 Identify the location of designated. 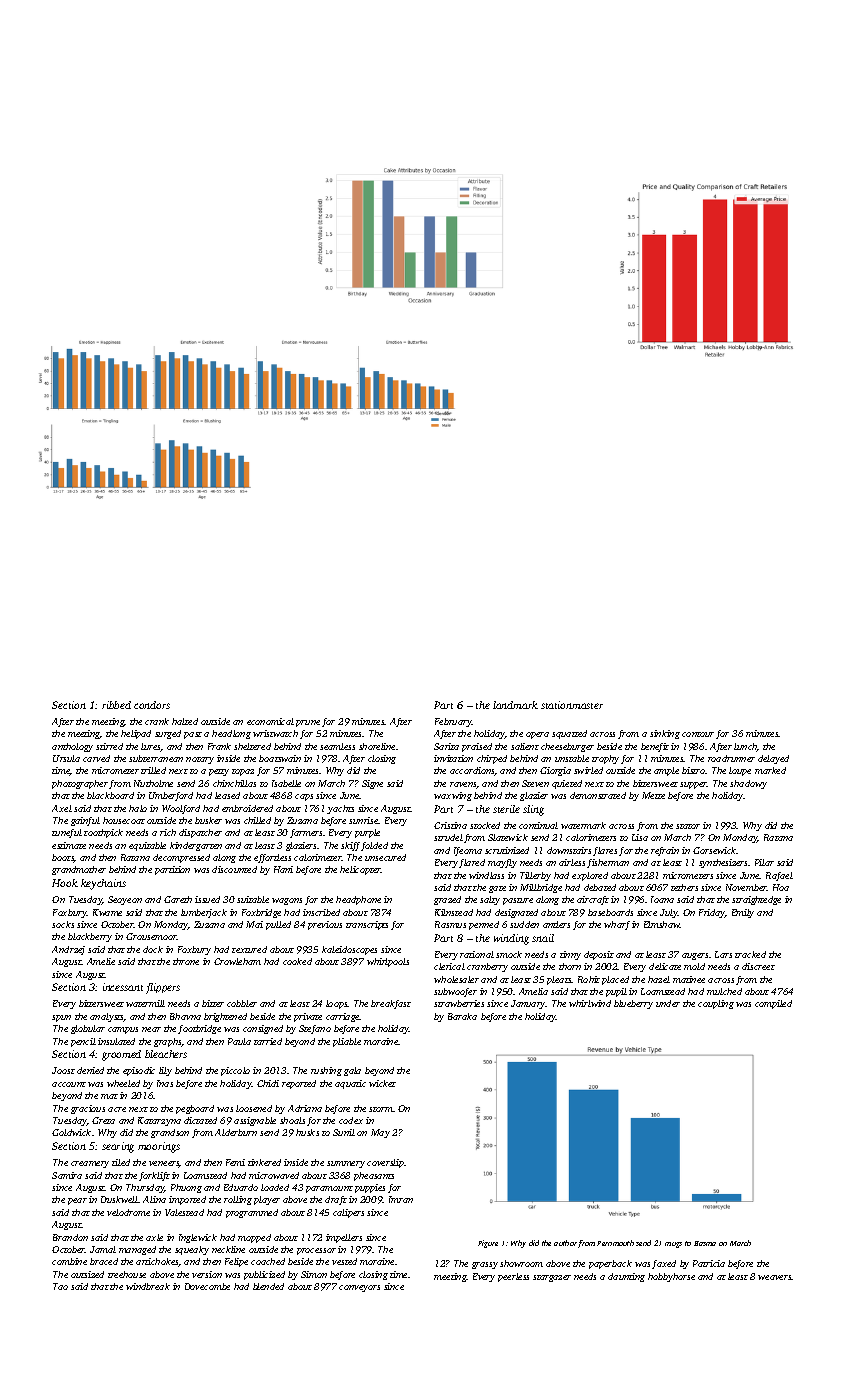
(516, 913).
